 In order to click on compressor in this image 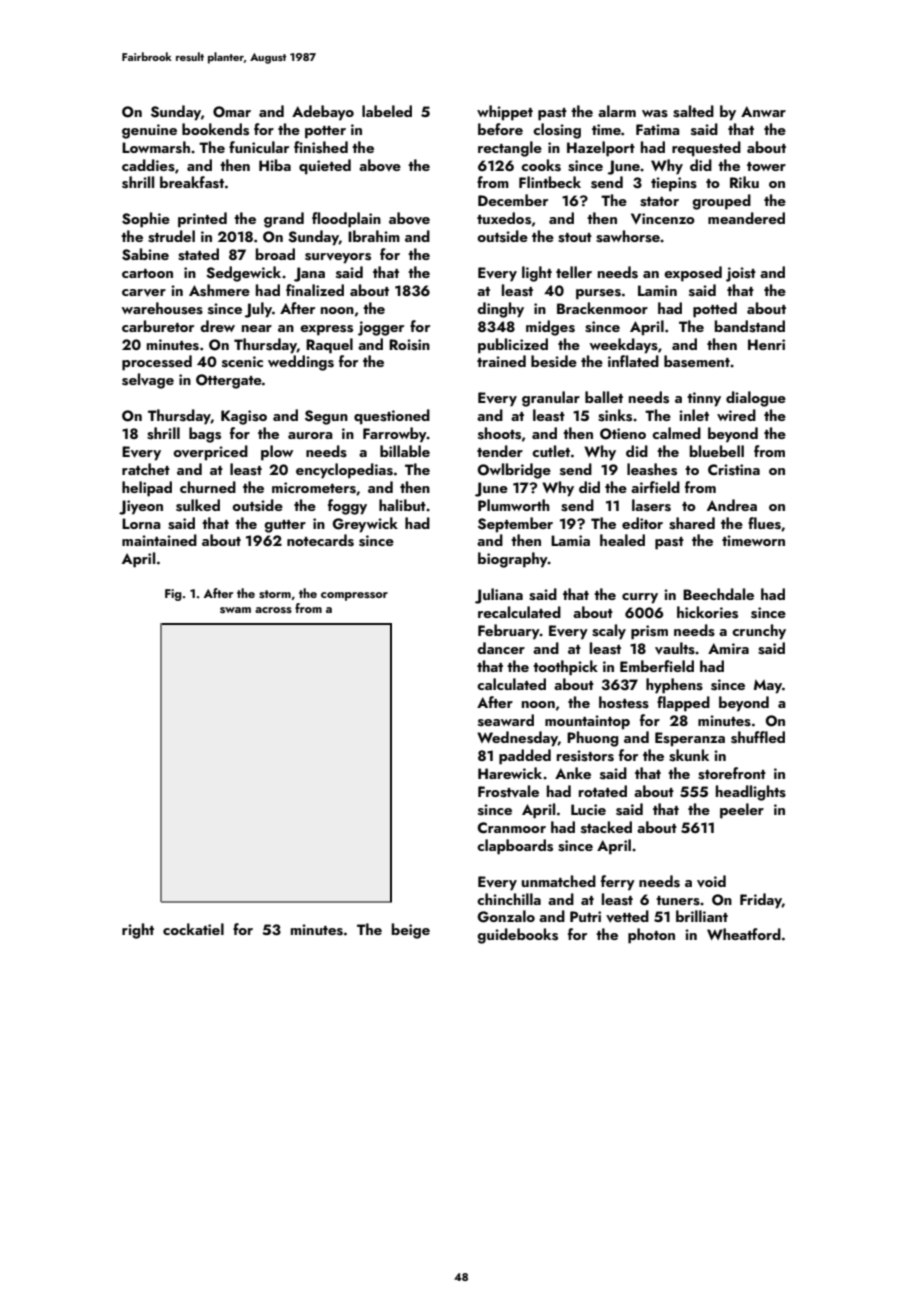, I will do `click(354, 596)`.
